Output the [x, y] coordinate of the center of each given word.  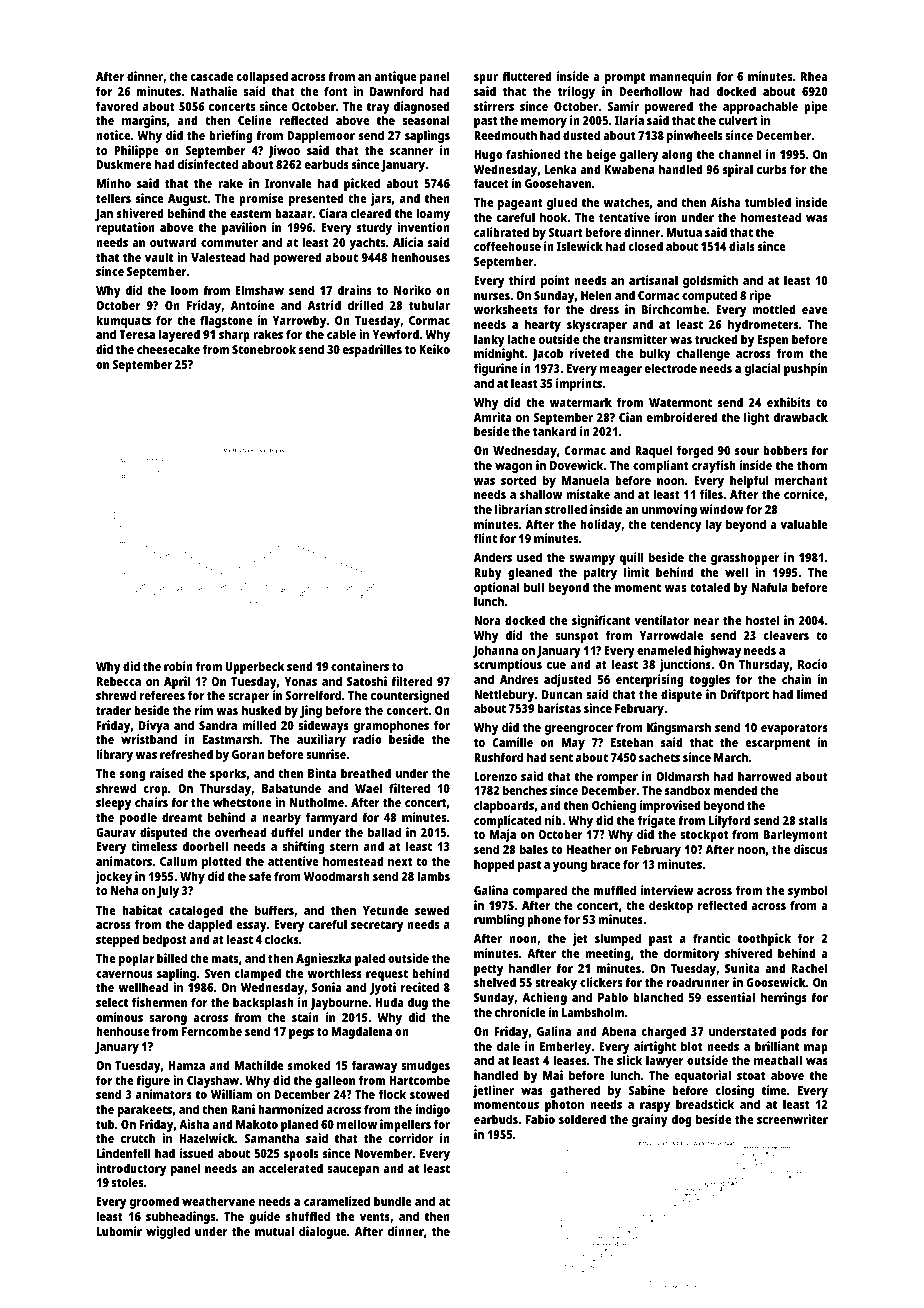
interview [667, 890]
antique [395, 77]
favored [117, 106]
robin [178, 666]
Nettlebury [504, 695]
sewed [432, 910]
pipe [816, 107]
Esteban [632, 742]
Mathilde [259, 1065]
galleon [335, 1081]
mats [225, 959]
